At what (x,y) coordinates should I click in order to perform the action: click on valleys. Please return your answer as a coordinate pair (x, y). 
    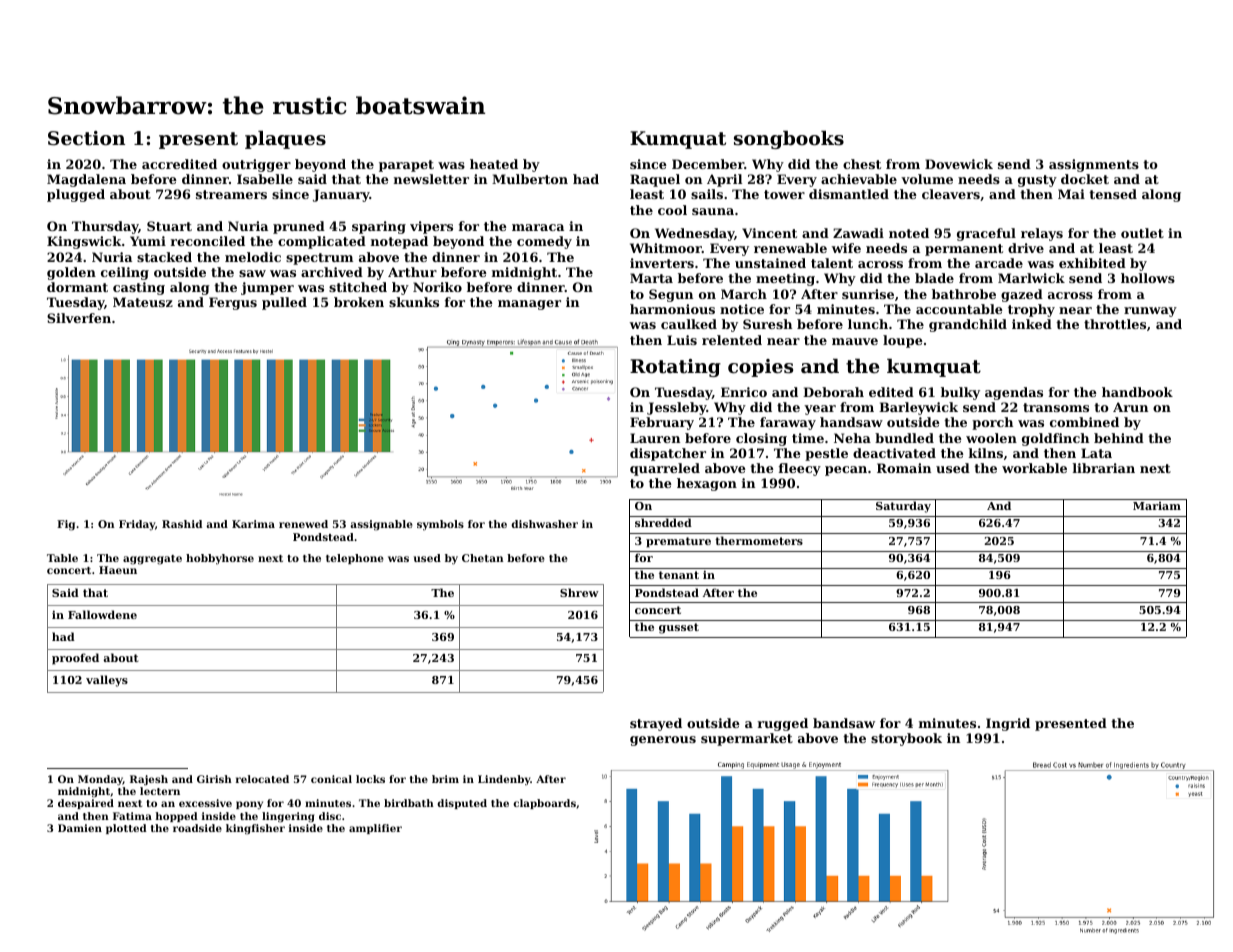
    Looking at the image, I should click on (107, 681).
